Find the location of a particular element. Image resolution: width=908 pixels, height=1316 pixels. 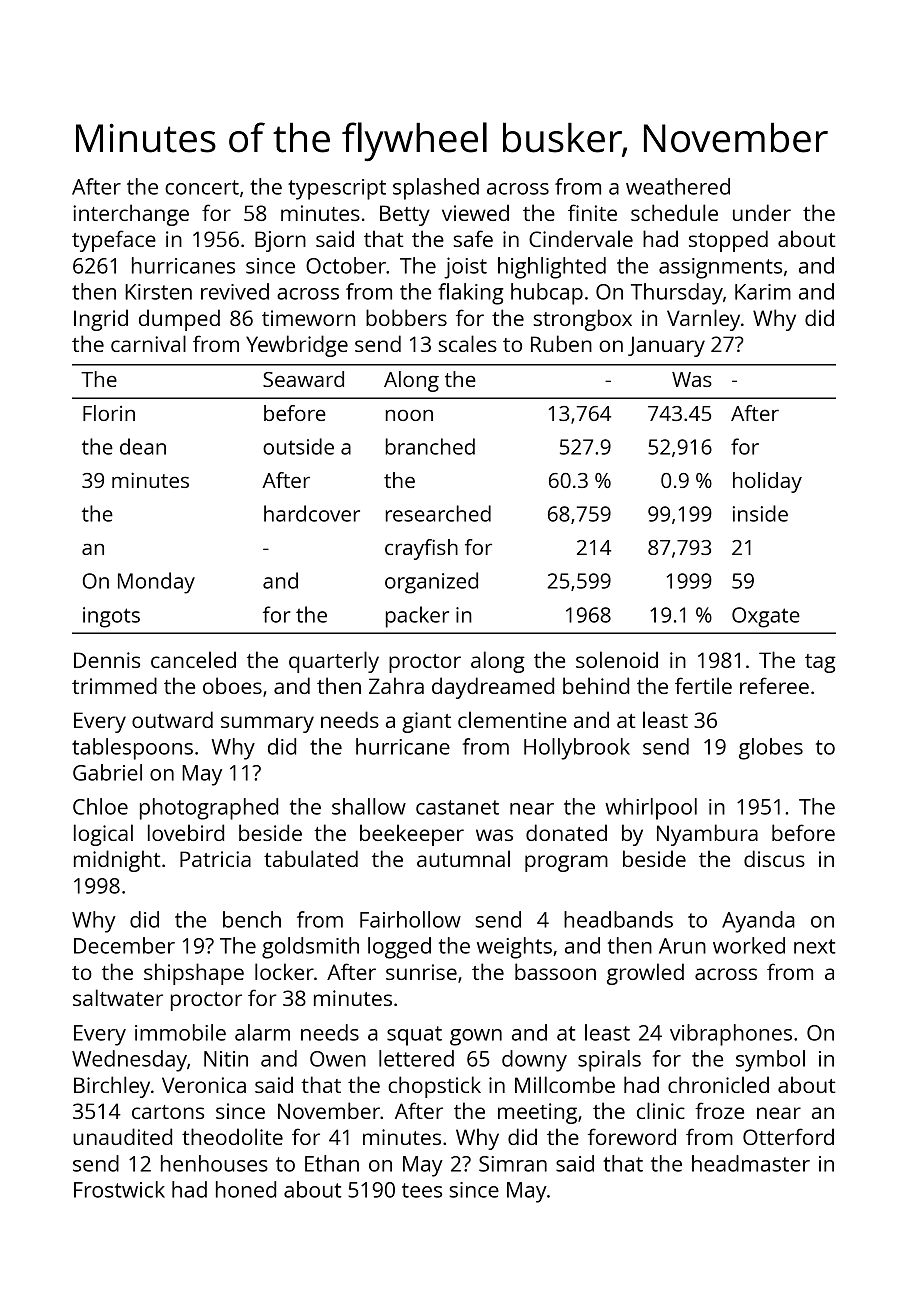

typescript is located at coordinates (337, 189).
